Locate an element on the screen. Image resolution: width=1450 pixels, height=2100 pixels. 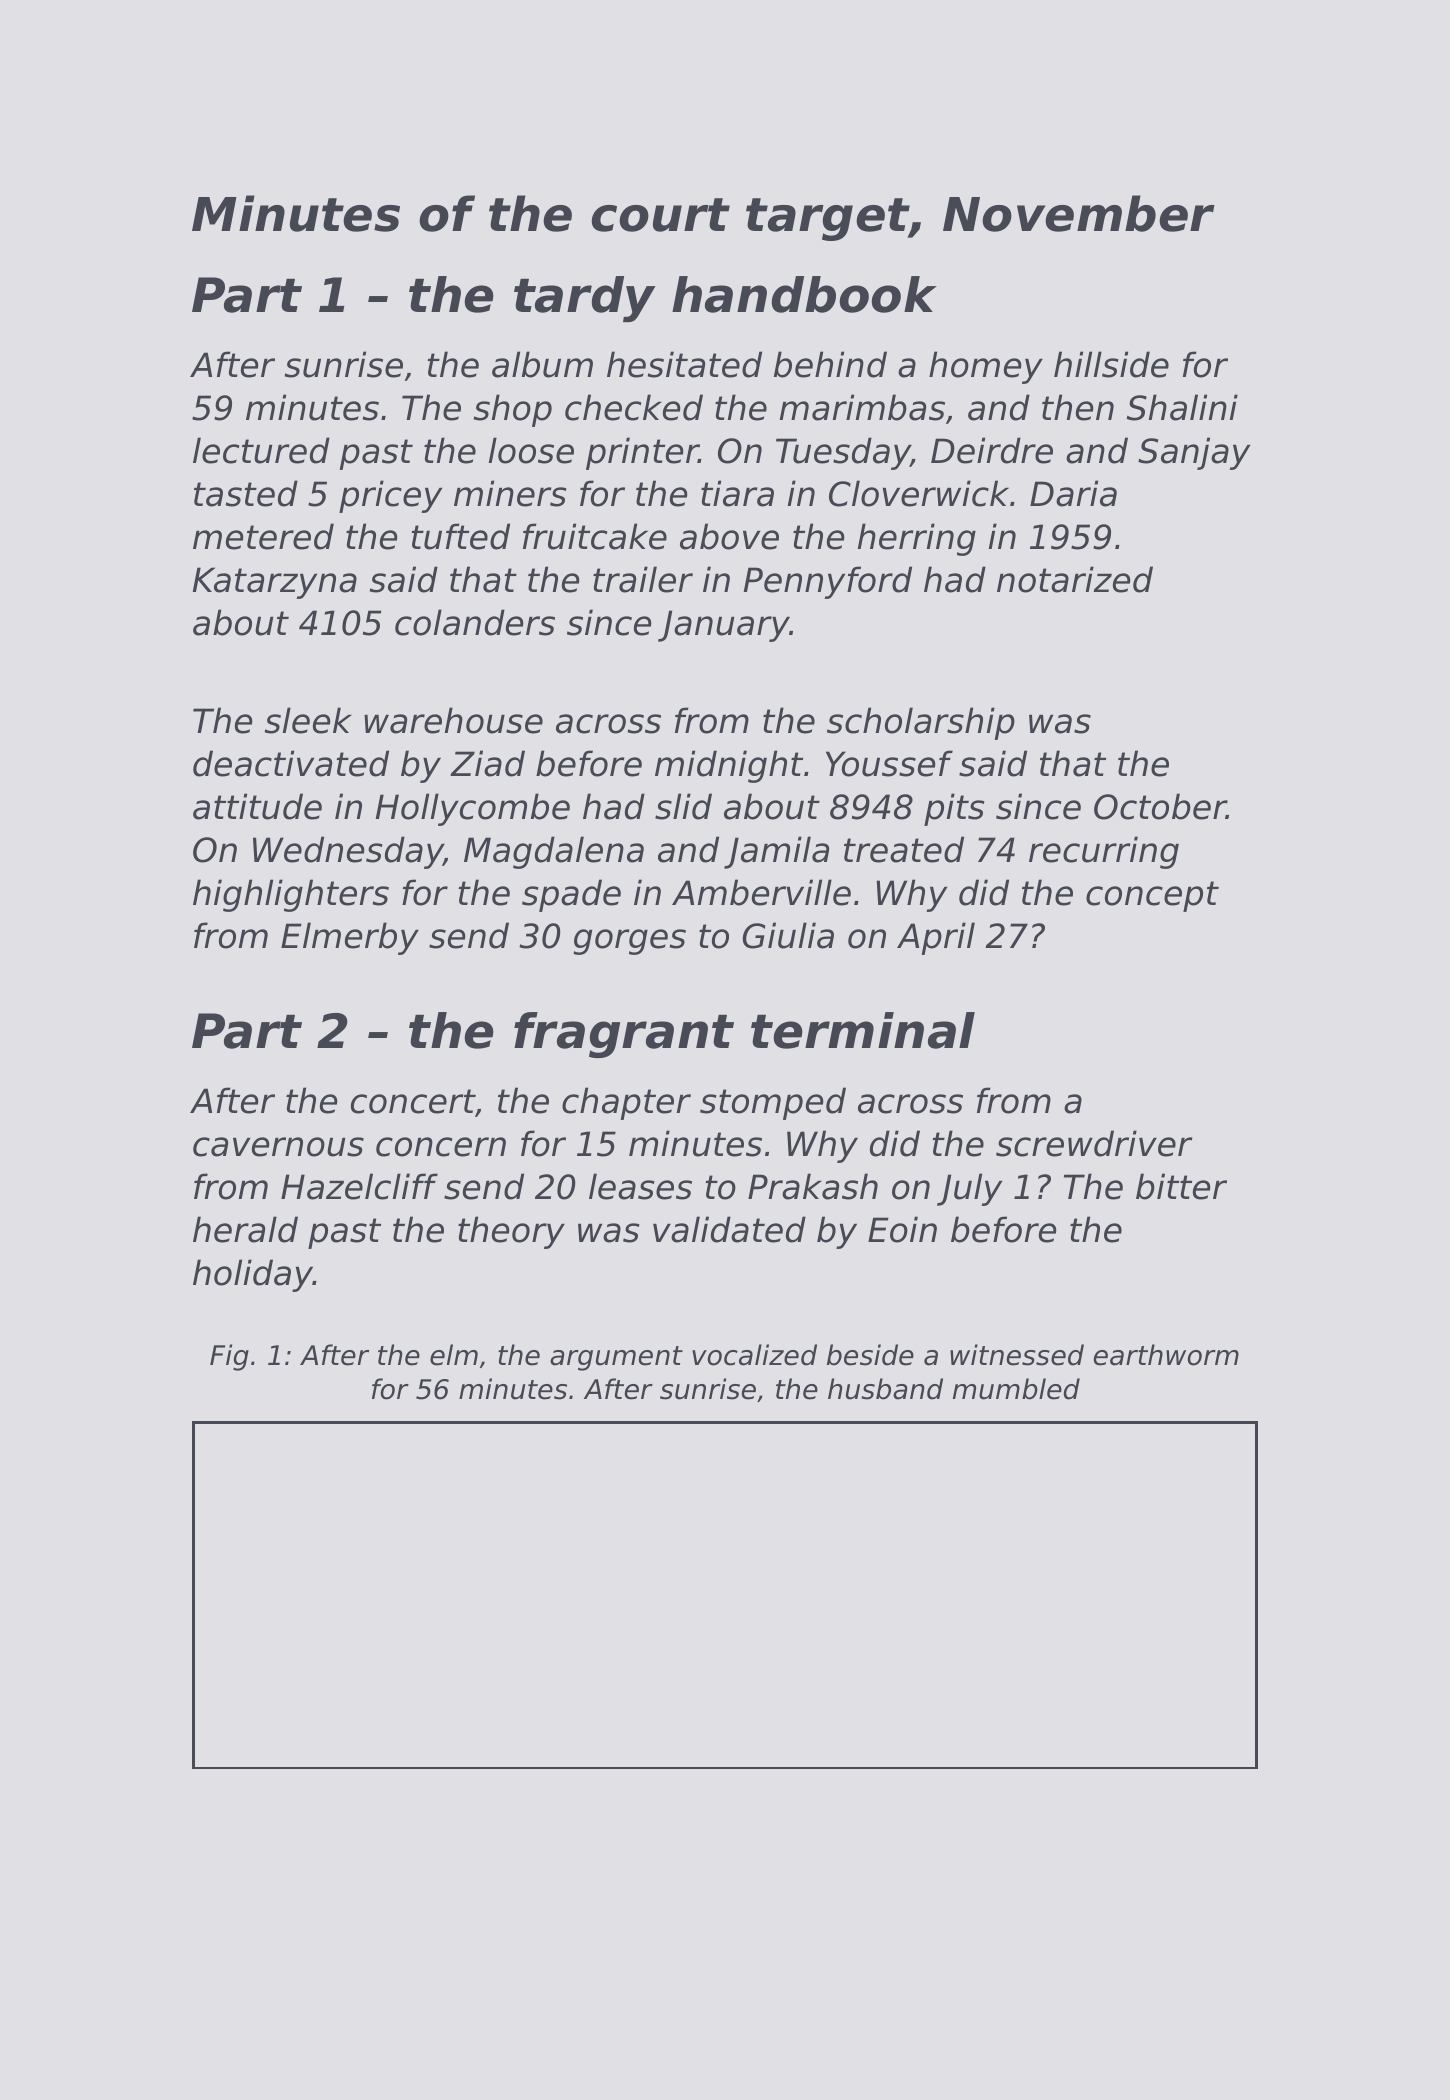
Wednesday is located at coordinates (348, 852).
